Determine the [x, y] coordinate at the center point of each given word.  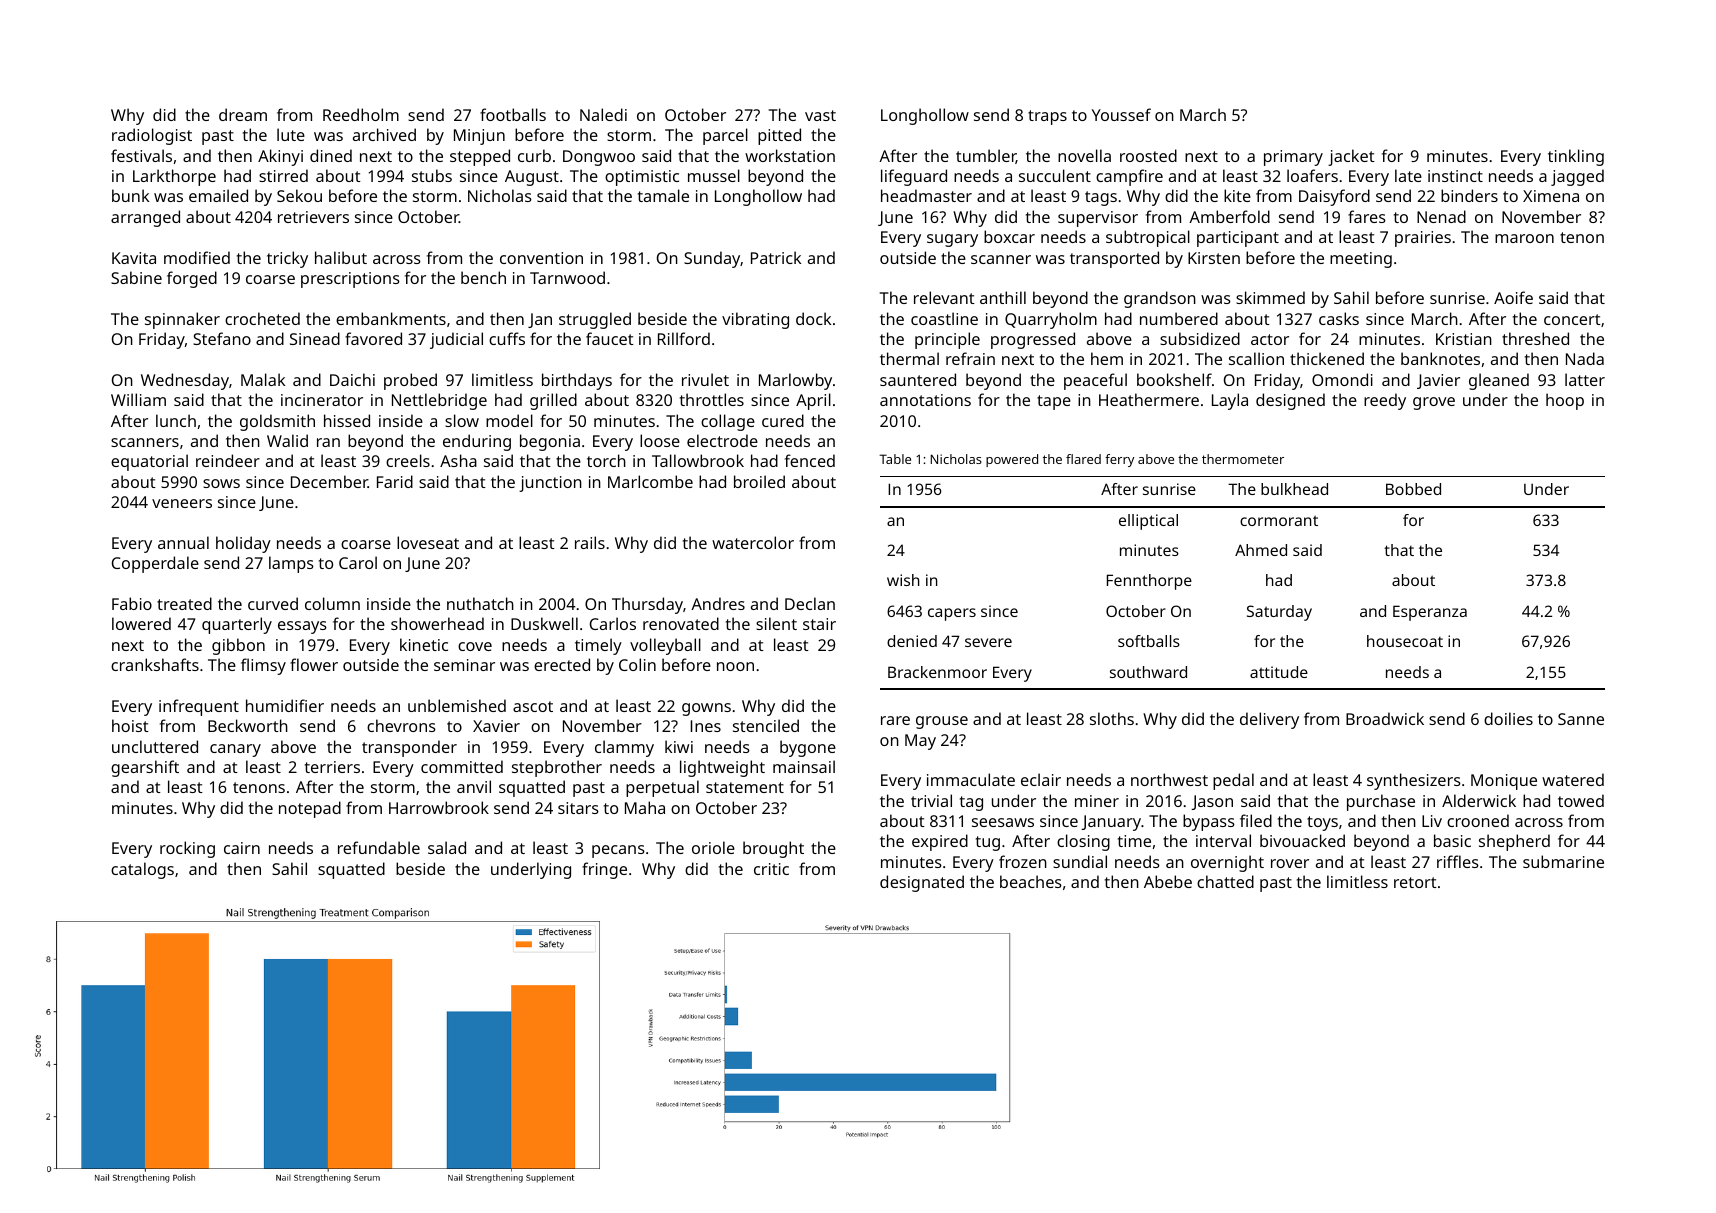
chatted [1225, 881]
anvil [474, 786]
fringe [604, 870]
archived [384, 134]
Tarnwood [567, 277]
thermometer [1243, 459]
